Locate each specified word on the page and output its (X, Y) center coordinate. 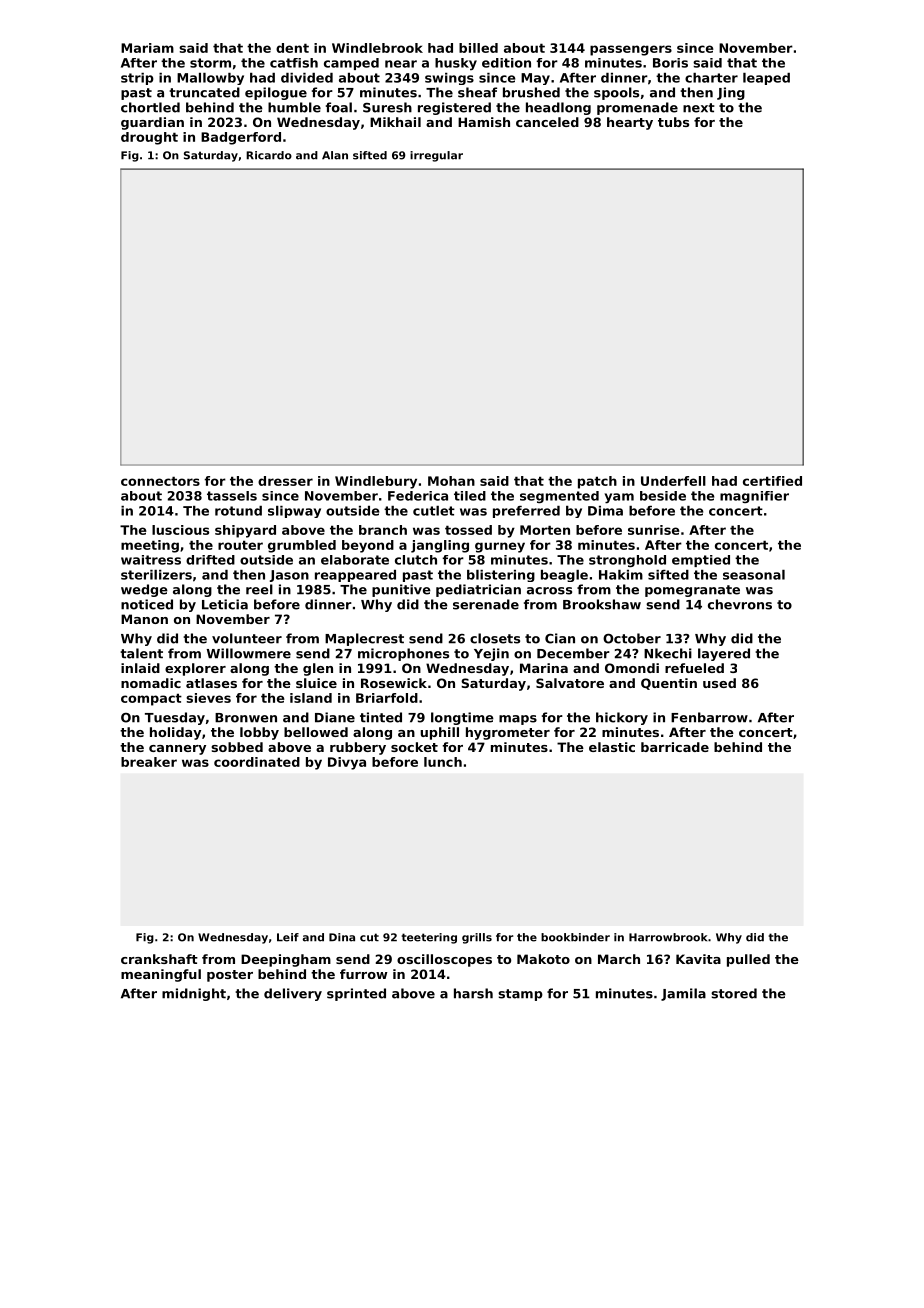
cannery (177, 750)
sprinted (356, 994)
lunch (443, 762)
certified (772, 481)
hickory (622, 718)
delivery (293, 994)
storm (210, 63)
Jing (731, 93)
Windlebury (376, 482)
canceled (547, 122)
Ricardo (269, 155)
